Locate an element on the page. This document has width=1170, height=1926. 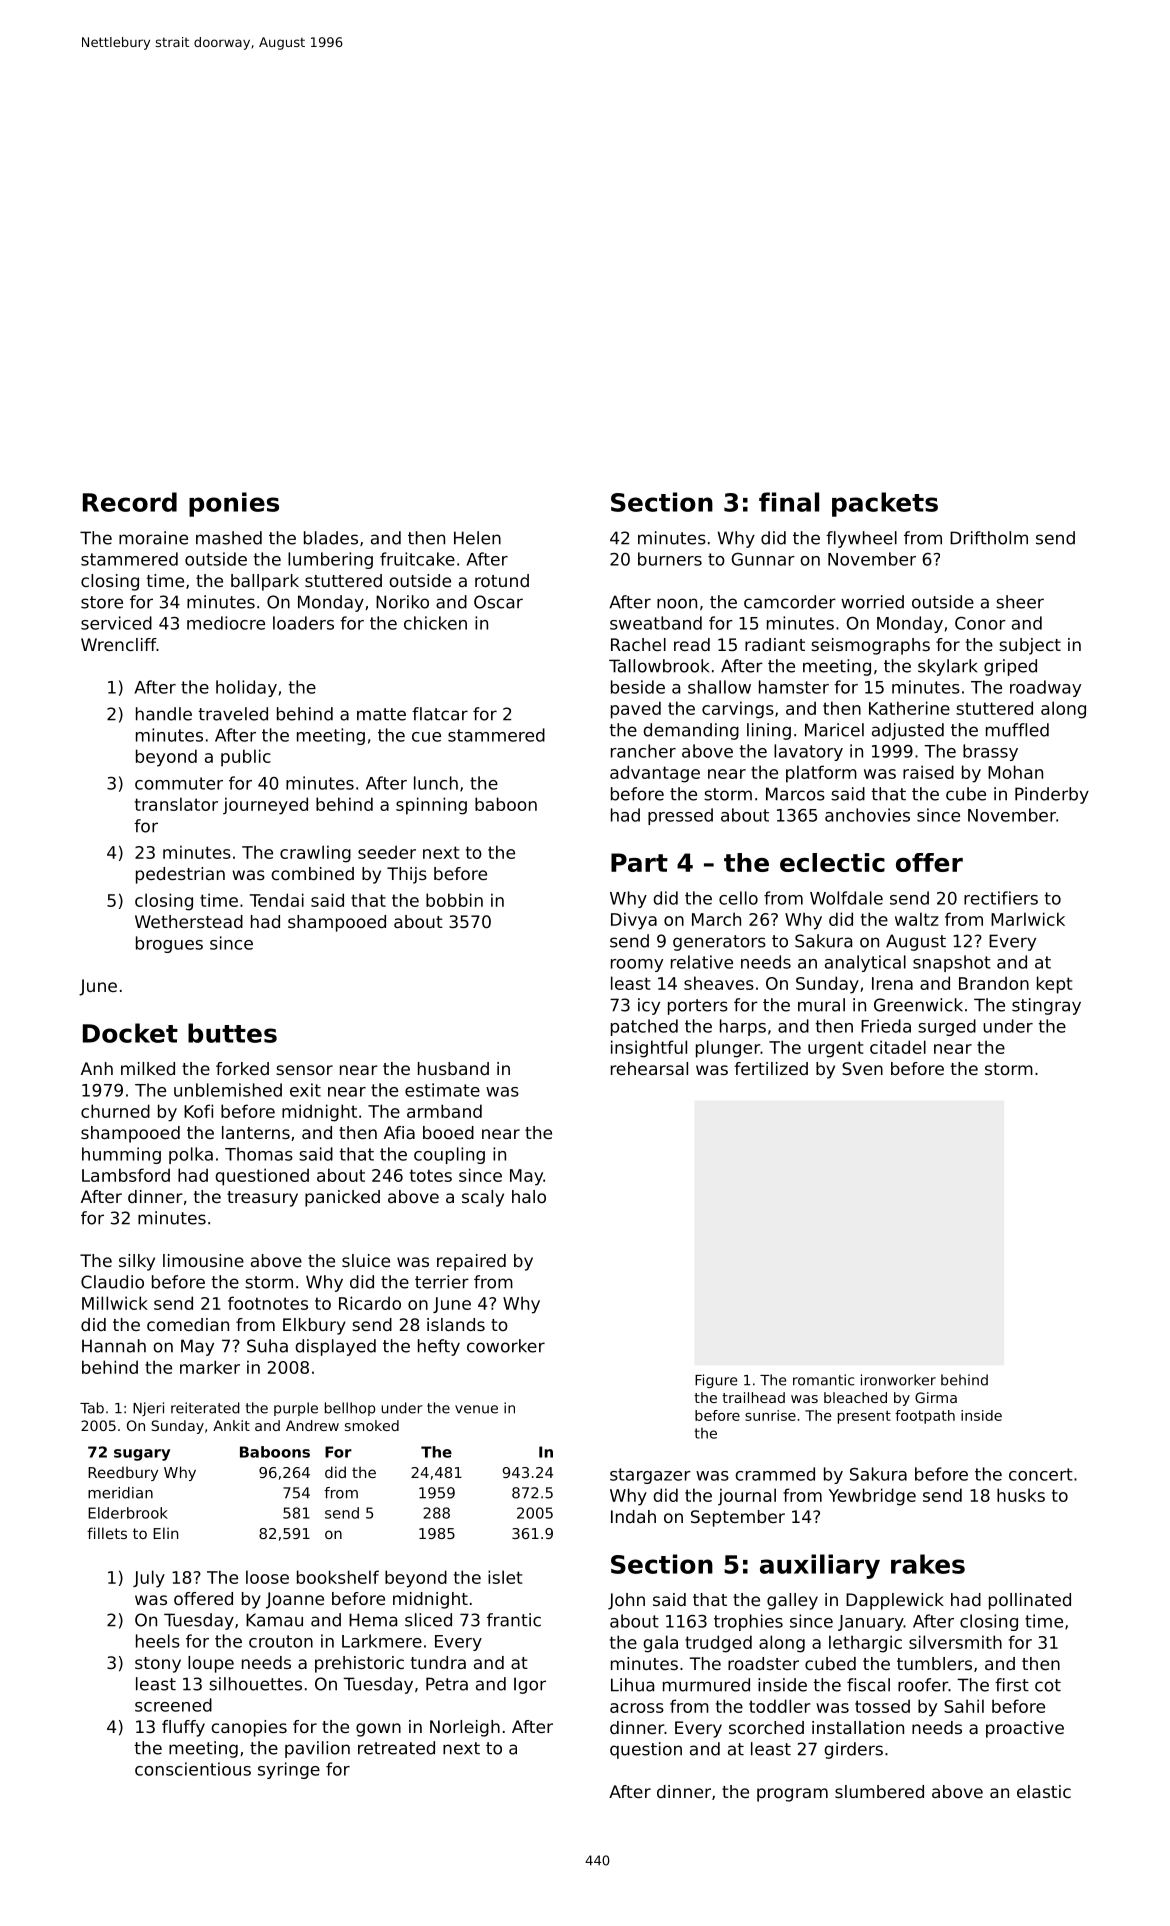
pavilion is located at coordinates (317, 1749).
